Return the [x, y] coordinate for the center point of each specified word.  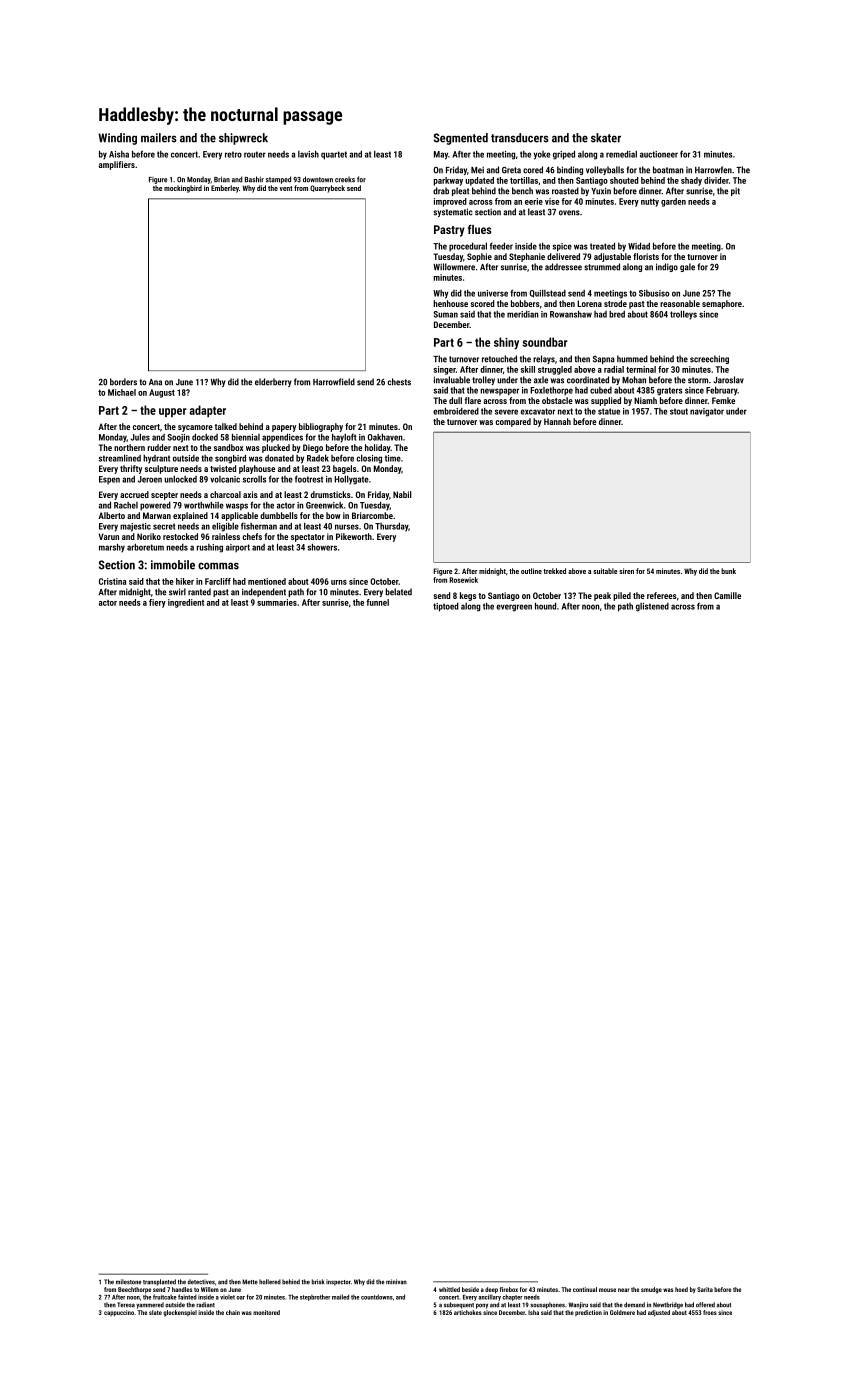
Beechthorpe [134, 1290]
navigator [707, 412]
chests [399, 382]
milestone [128, 1282]
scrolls [254, 479]
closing [369, 459]
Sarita [705, 1289]
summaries [277, 602]
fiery [157, 603]
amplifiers [117, 165]
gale [687, 267]
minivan [396, 1282]
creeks [345, 180]
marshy [112, 548]
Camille [727, 595]
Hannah [557, 421]
